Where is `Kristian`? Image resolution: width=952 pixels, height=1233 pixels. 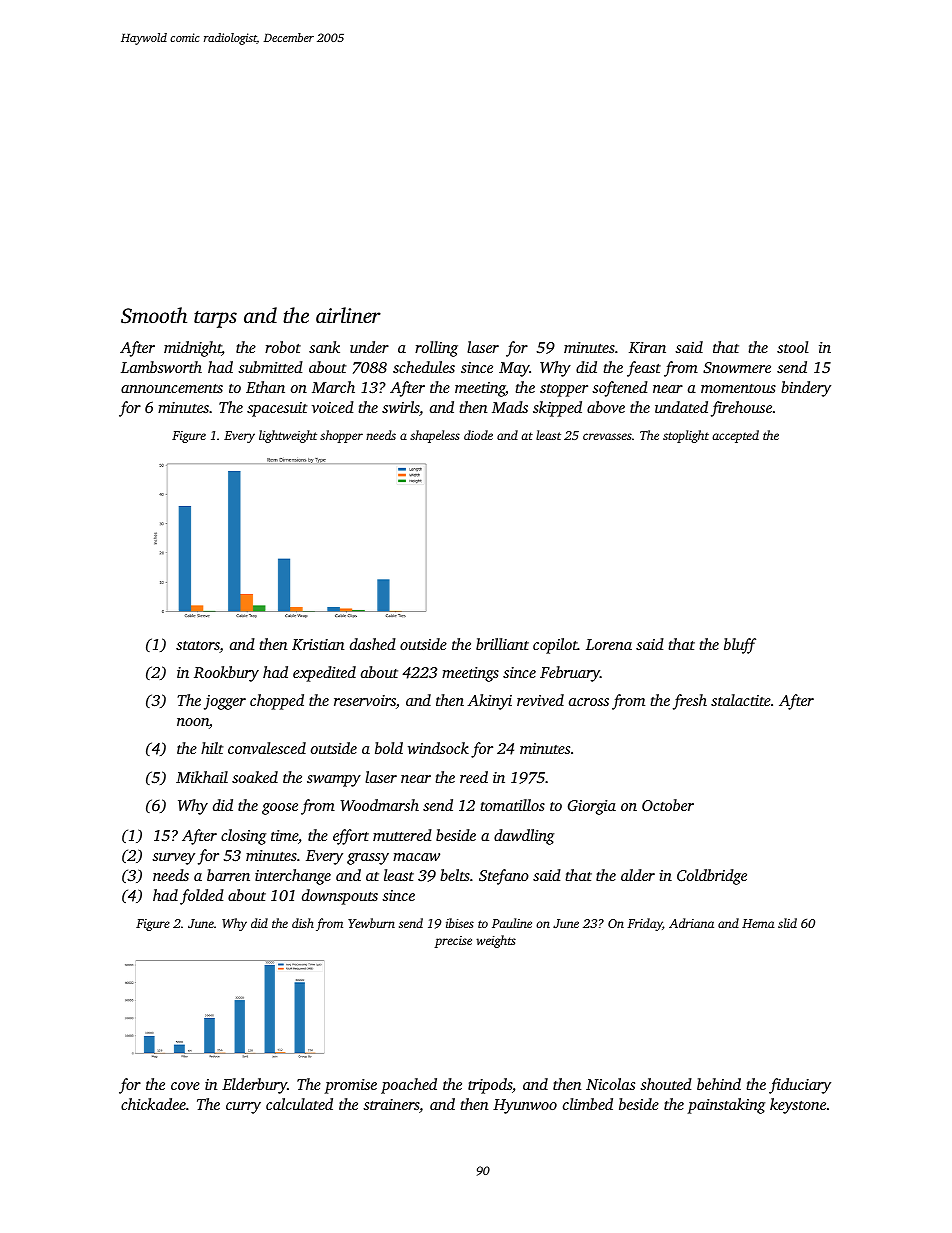 Kristian is located at coordinates (318, 644).
